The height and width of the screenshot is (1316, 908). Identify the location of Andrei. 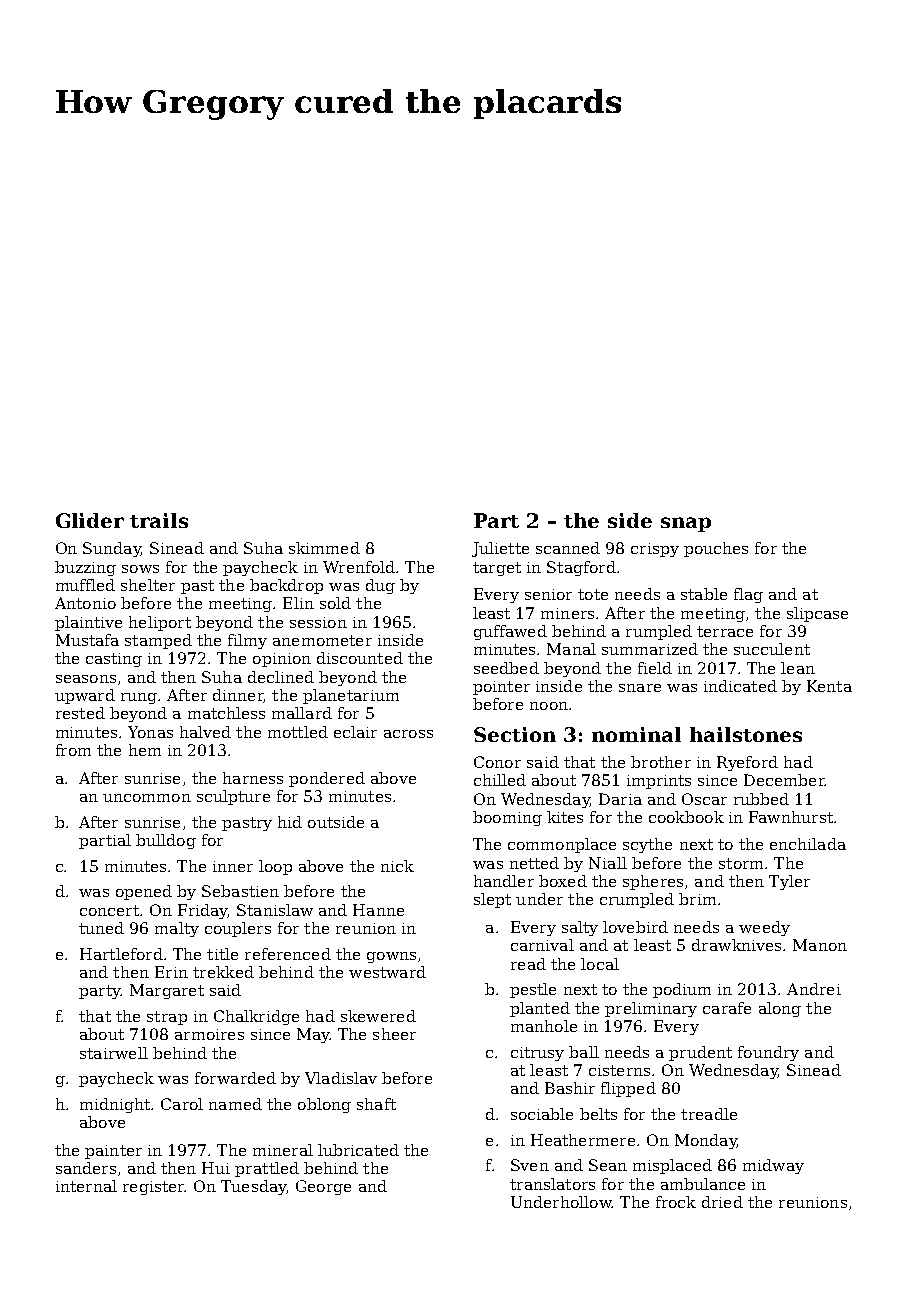
(814, 989).
